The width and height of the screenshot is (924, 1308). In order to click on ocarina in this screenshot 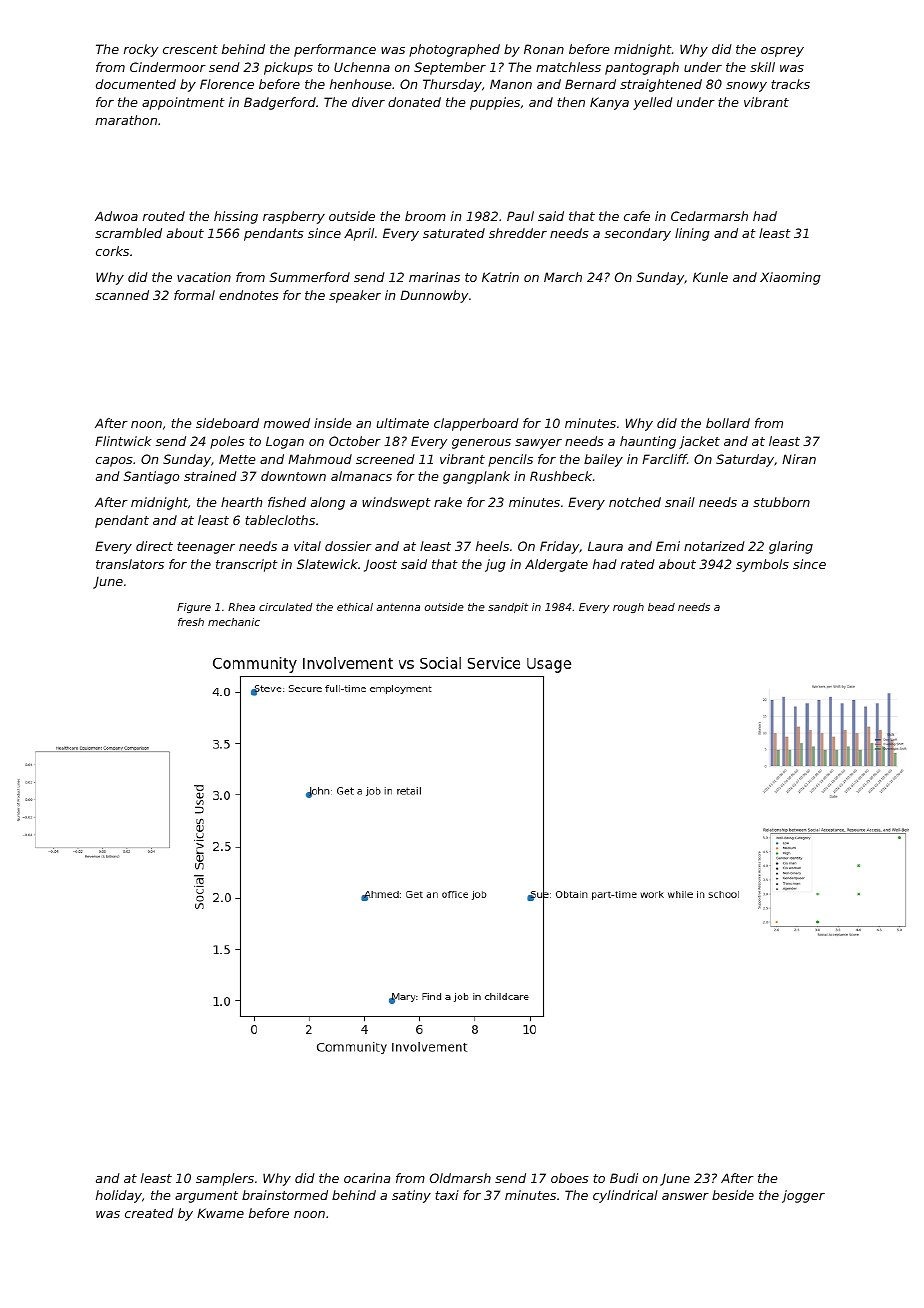, I will do `click(367, 1178)`.
